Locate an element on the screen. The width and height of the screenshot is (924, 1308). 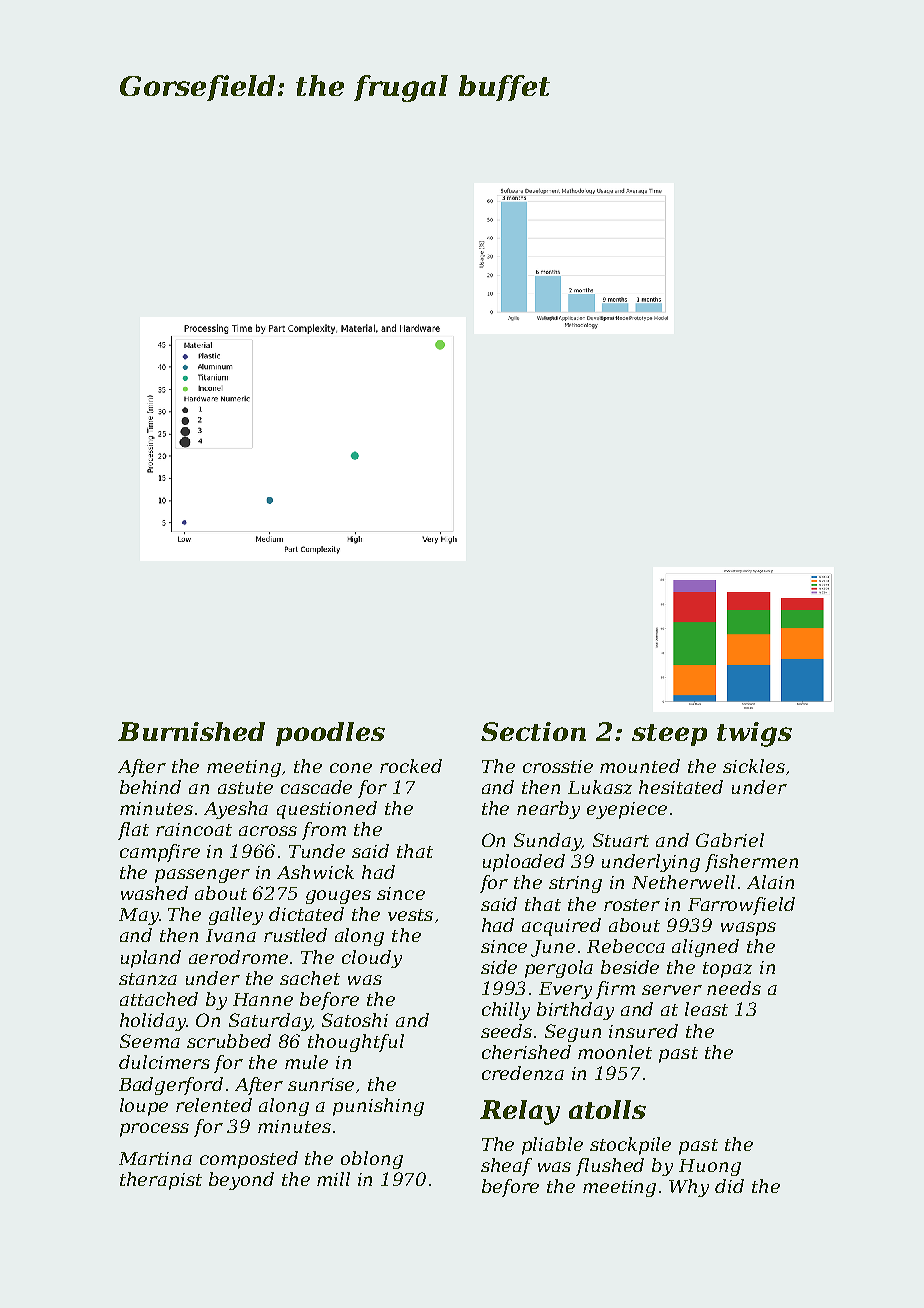
twigs is located at coordinates (754, 734).
